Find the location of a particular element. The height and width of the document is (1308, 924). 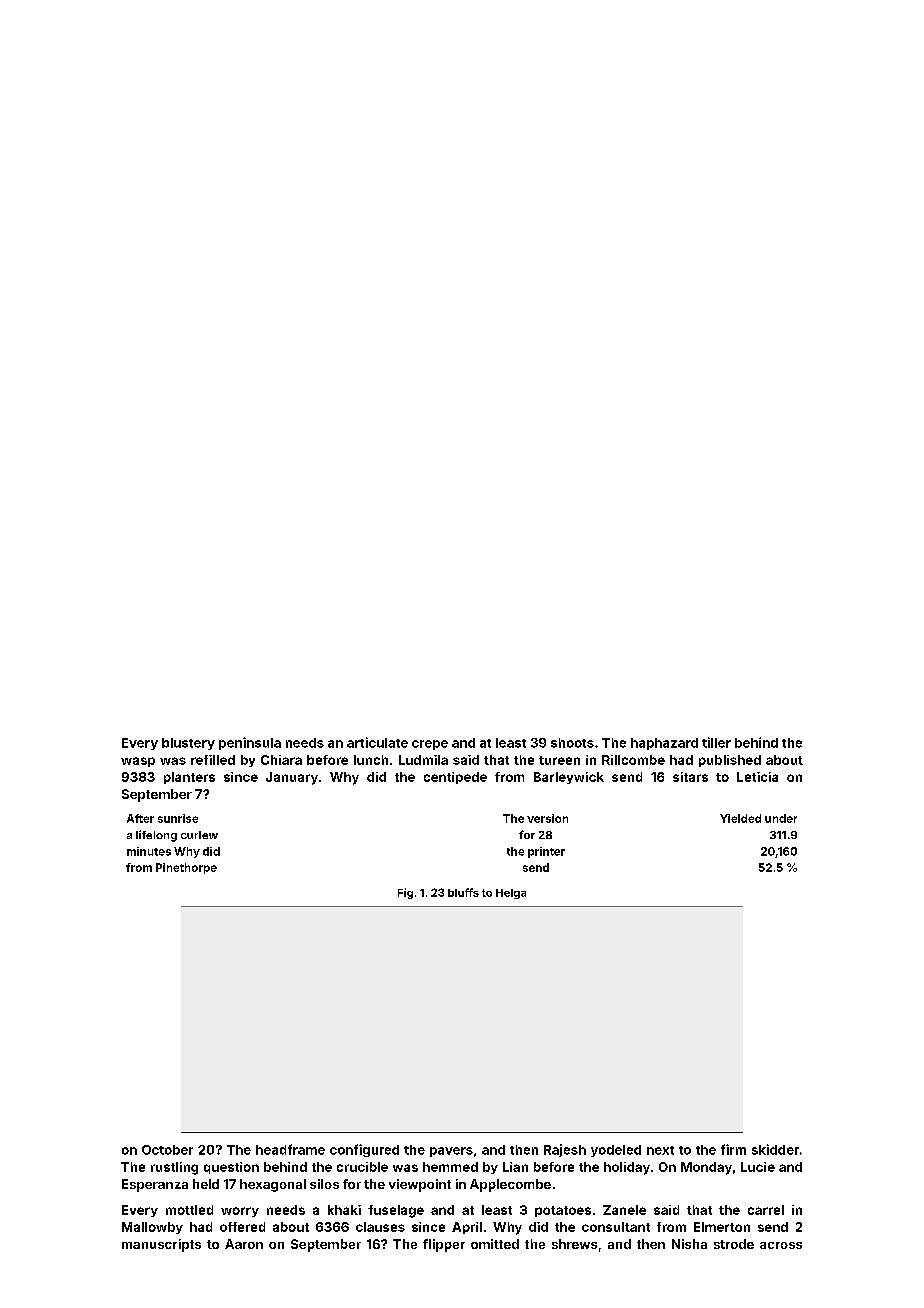

manuscripts is located at coordinates (161, 1245).
